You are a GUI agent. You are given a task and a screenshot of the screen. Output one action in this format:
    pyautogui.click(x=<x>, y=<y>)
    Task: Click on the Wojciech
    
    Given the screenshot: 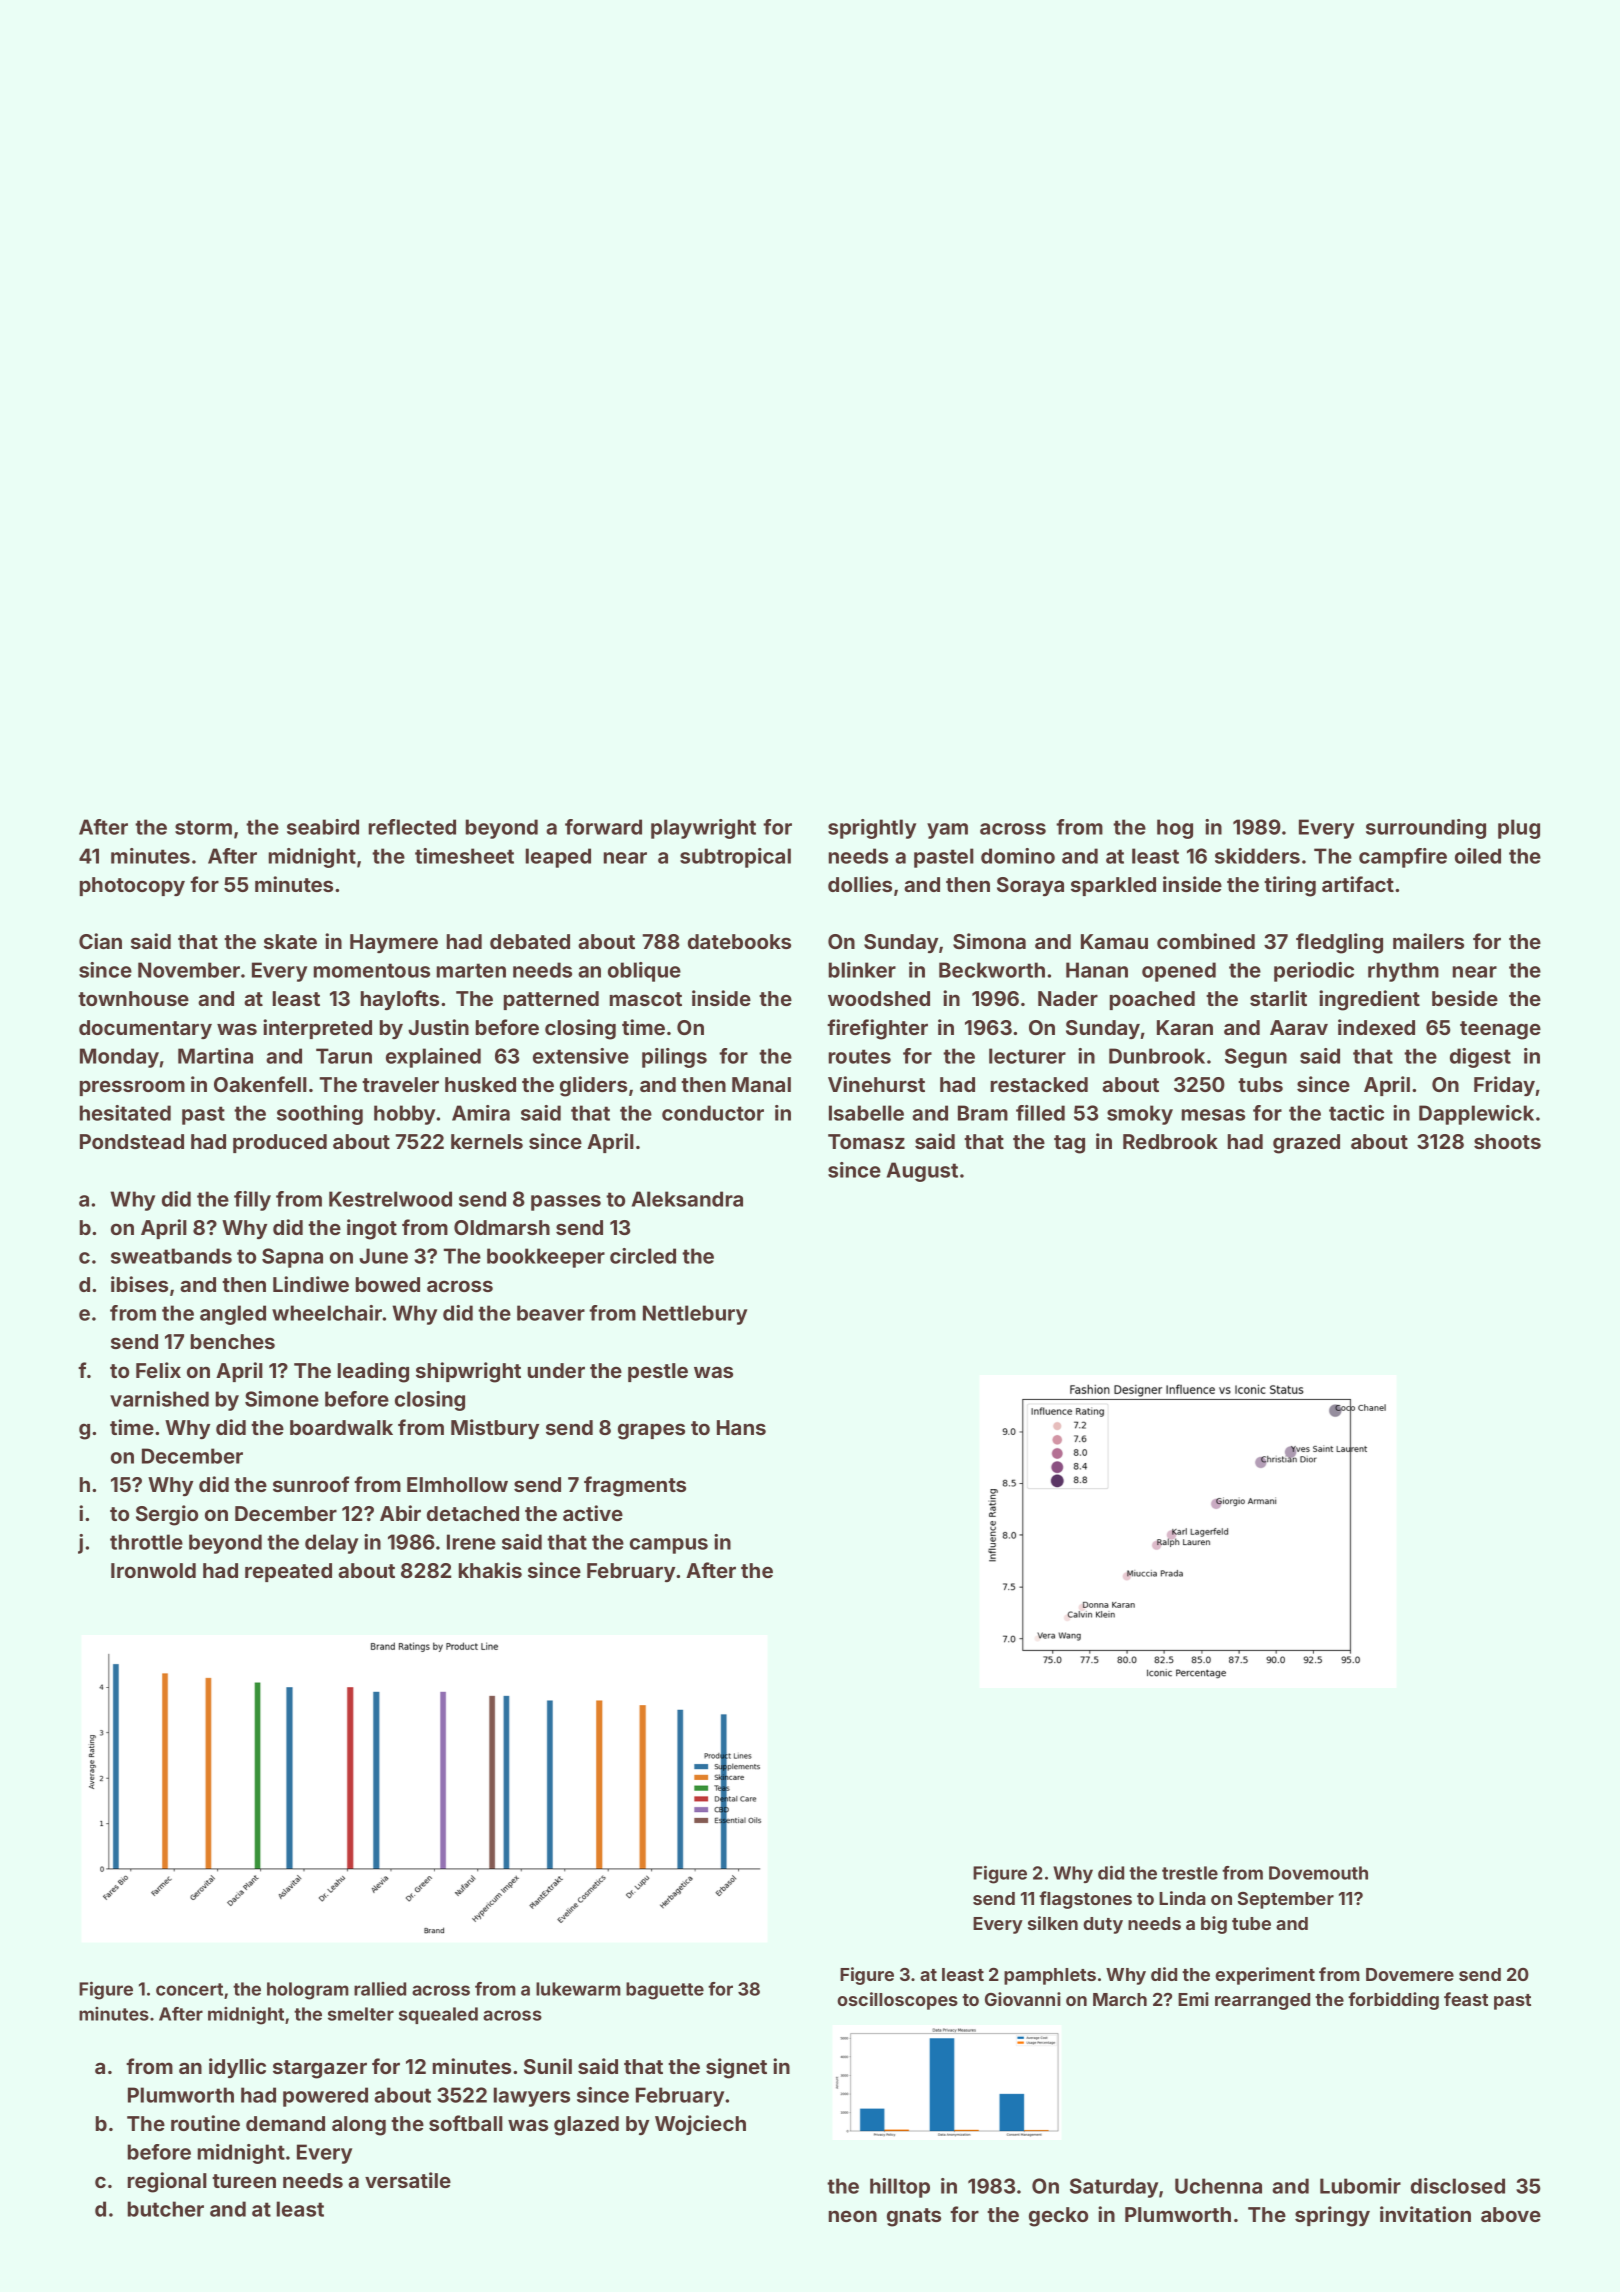 What is the action you would take?
    pyautogui.click(x=700, y=2125)
